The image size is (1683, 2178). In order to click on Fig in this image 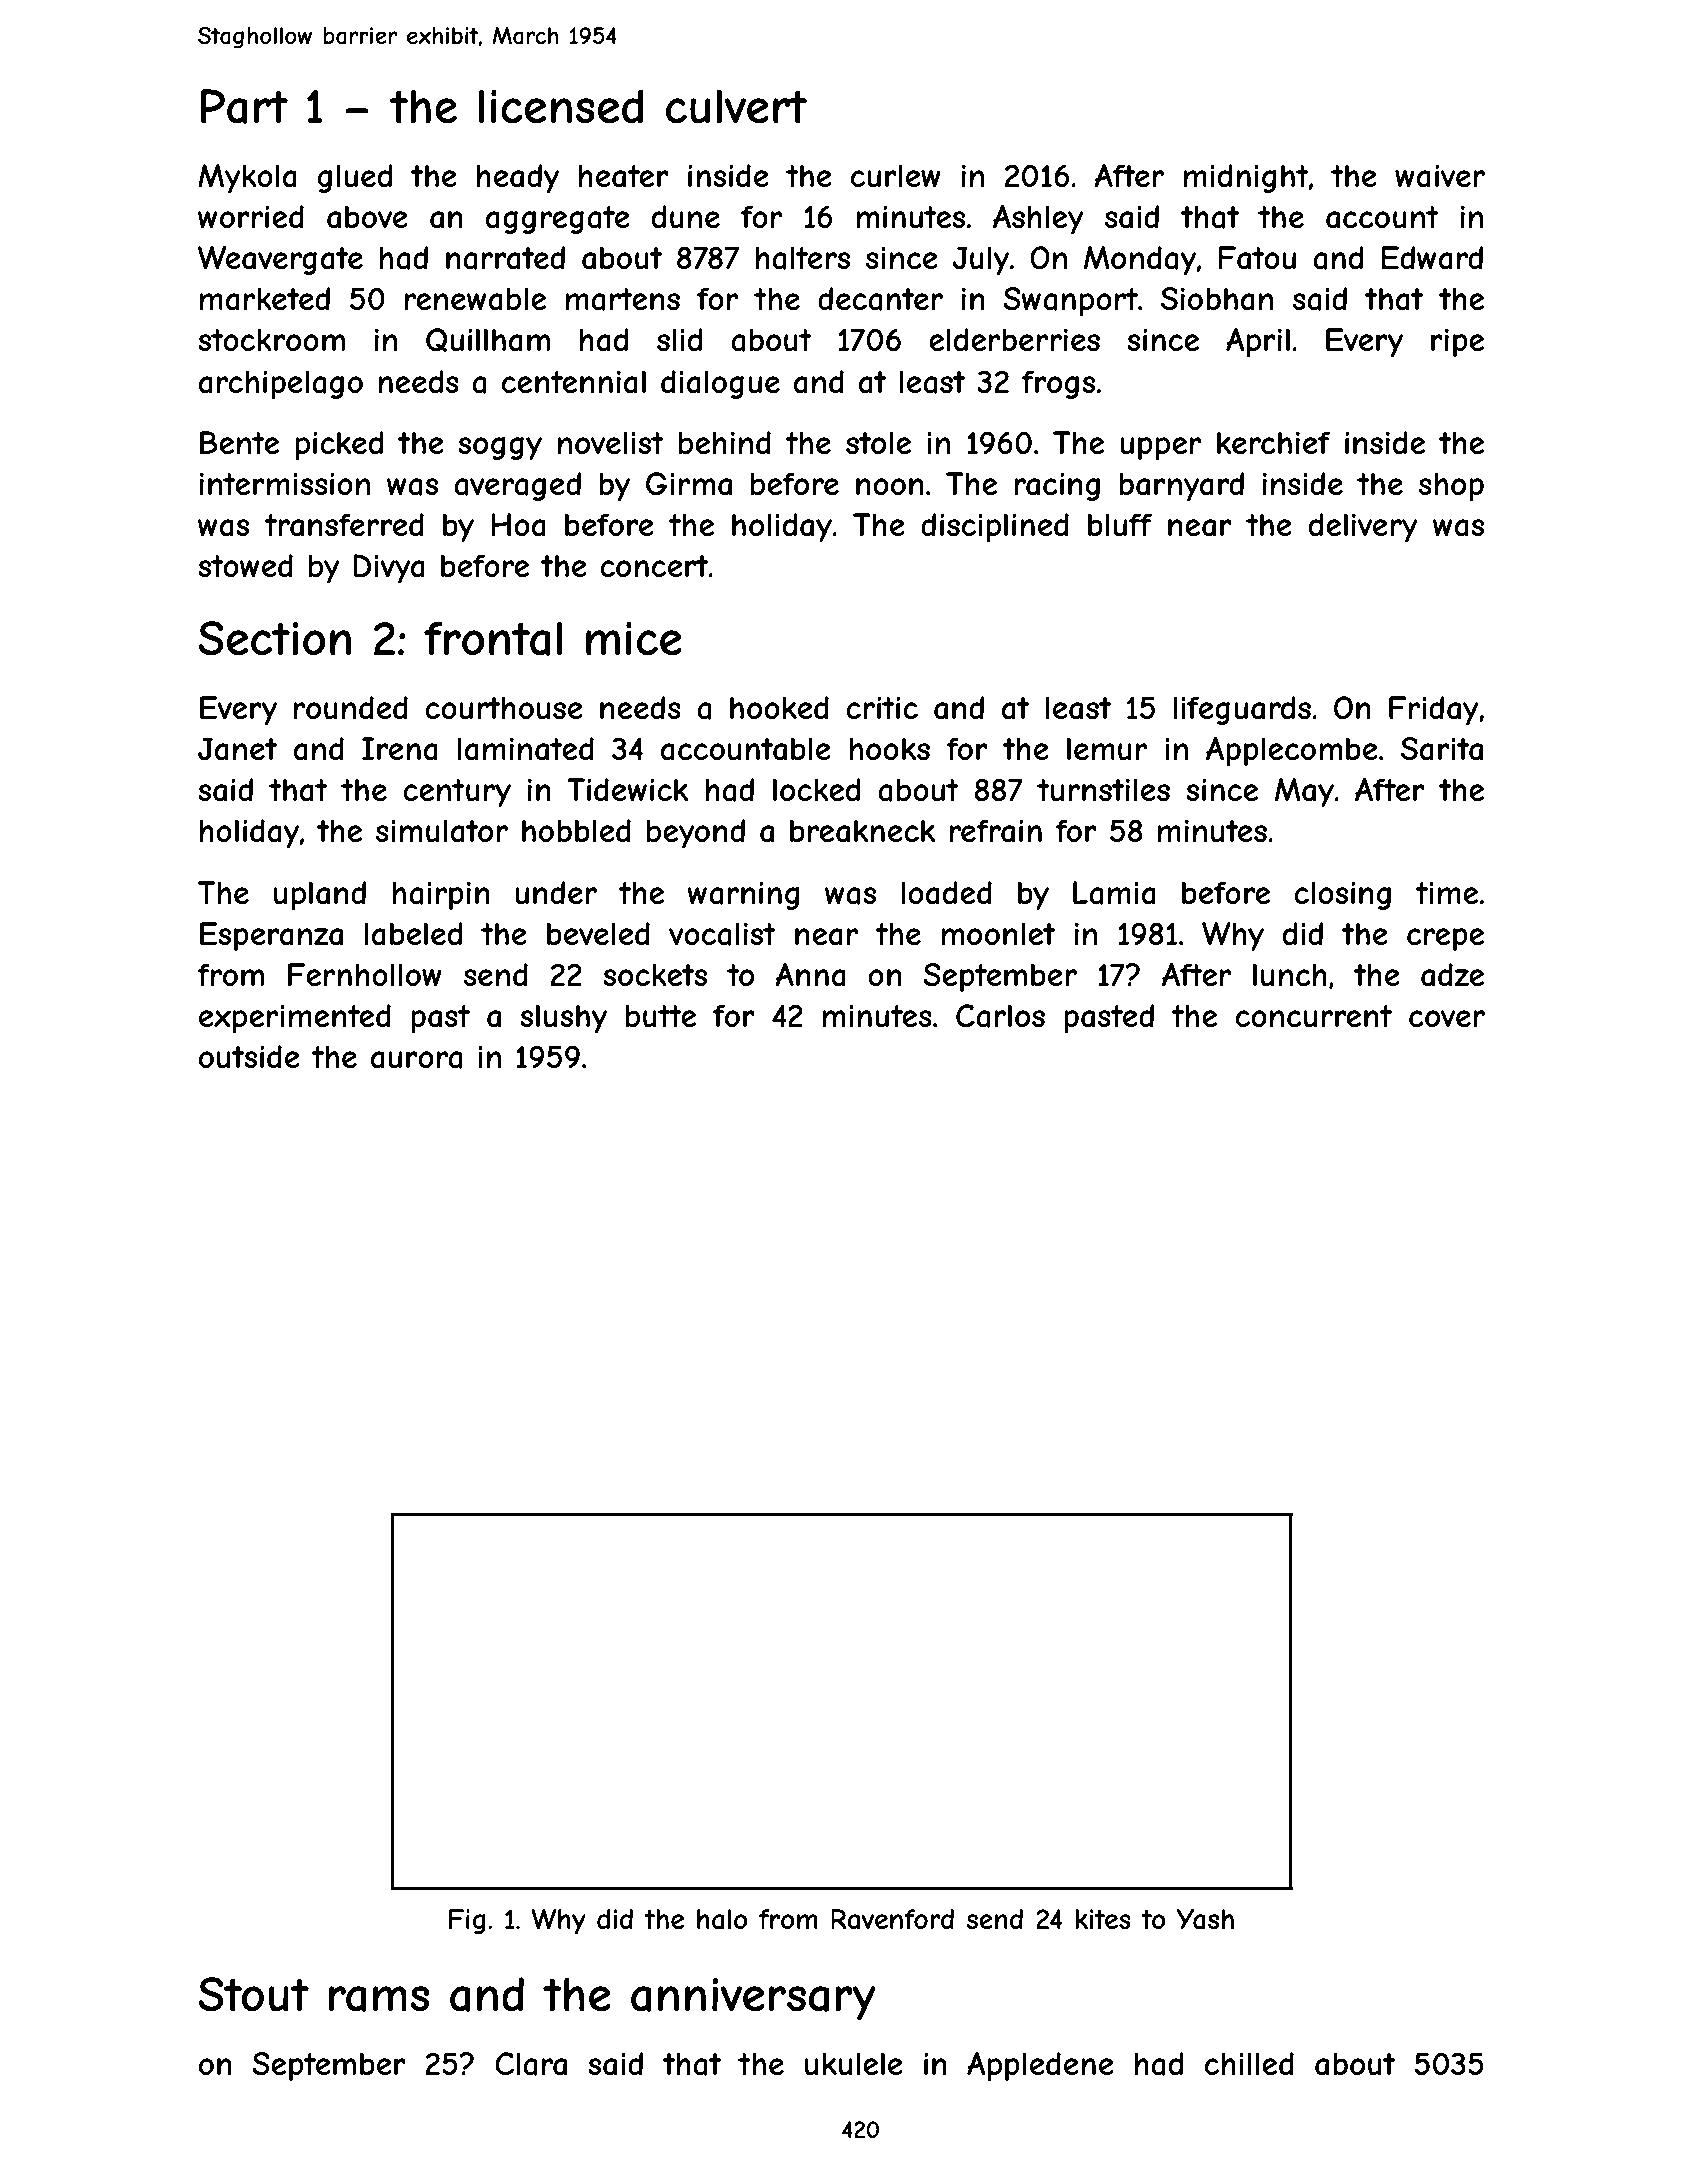, I will do `click(467, 1921)`.
